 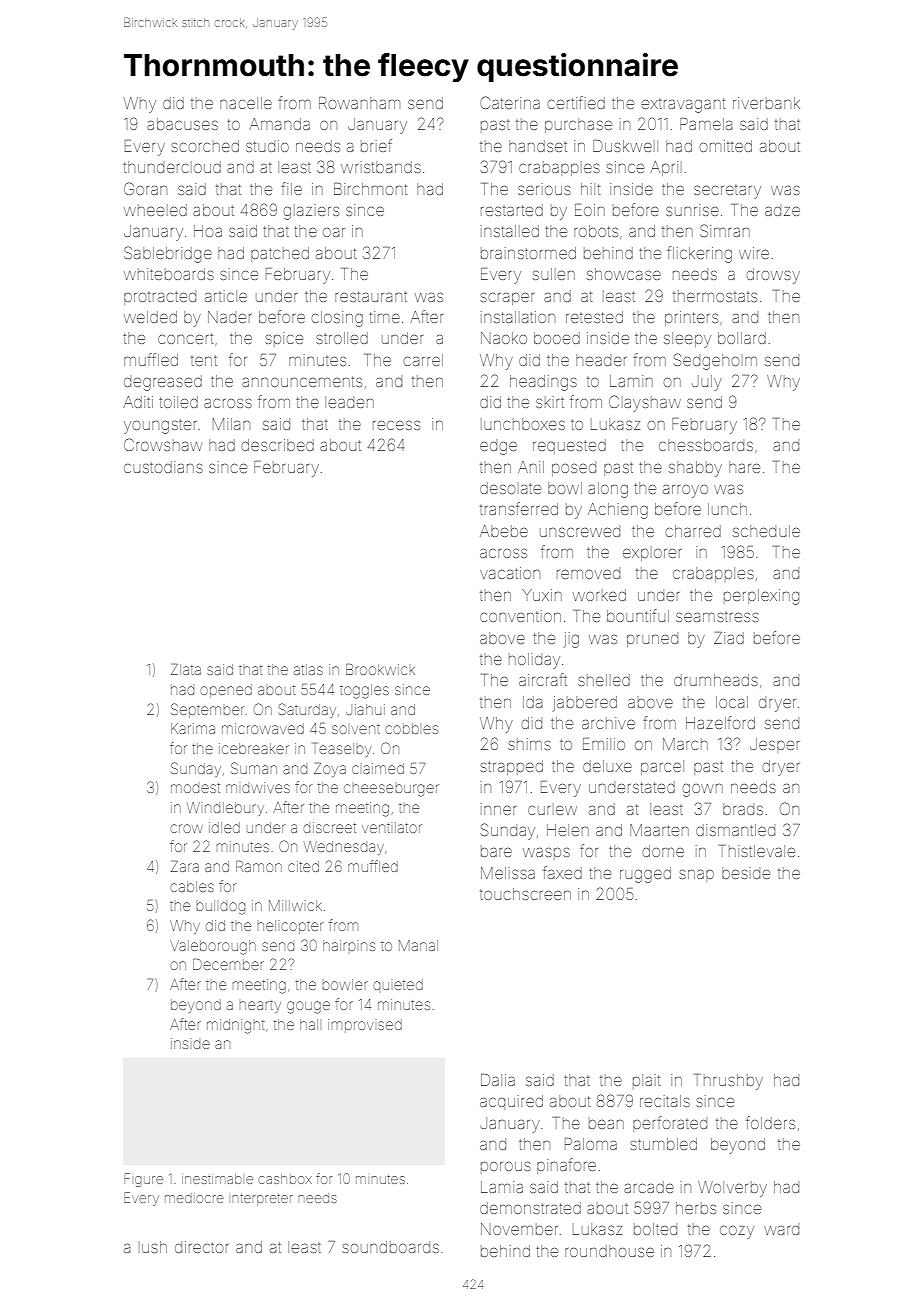 I want to click on Caterina, so click(x=510, y=102).
